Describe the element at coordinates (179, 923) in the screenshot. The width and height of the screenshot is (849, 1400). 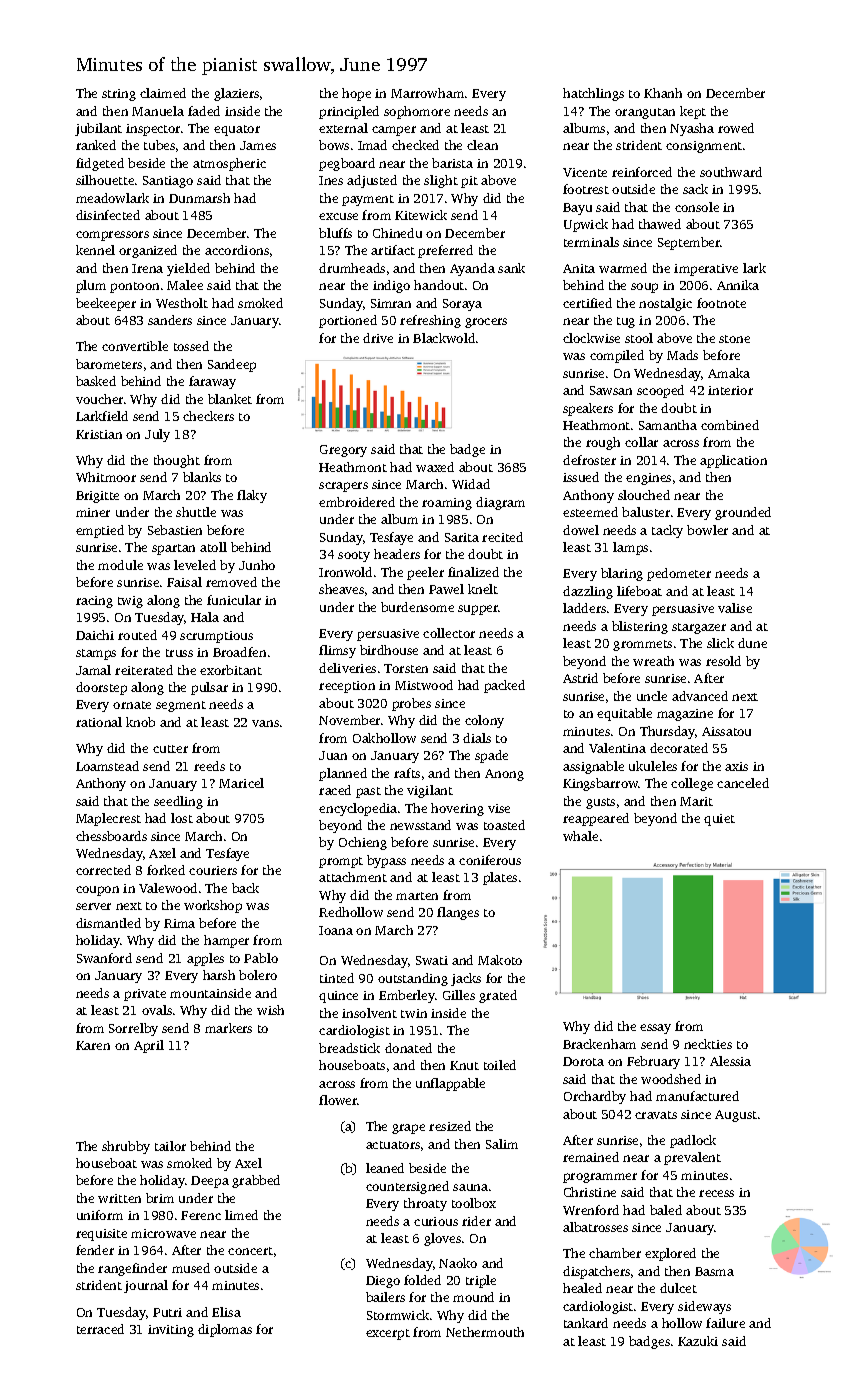
I see `Rima` at that location.
